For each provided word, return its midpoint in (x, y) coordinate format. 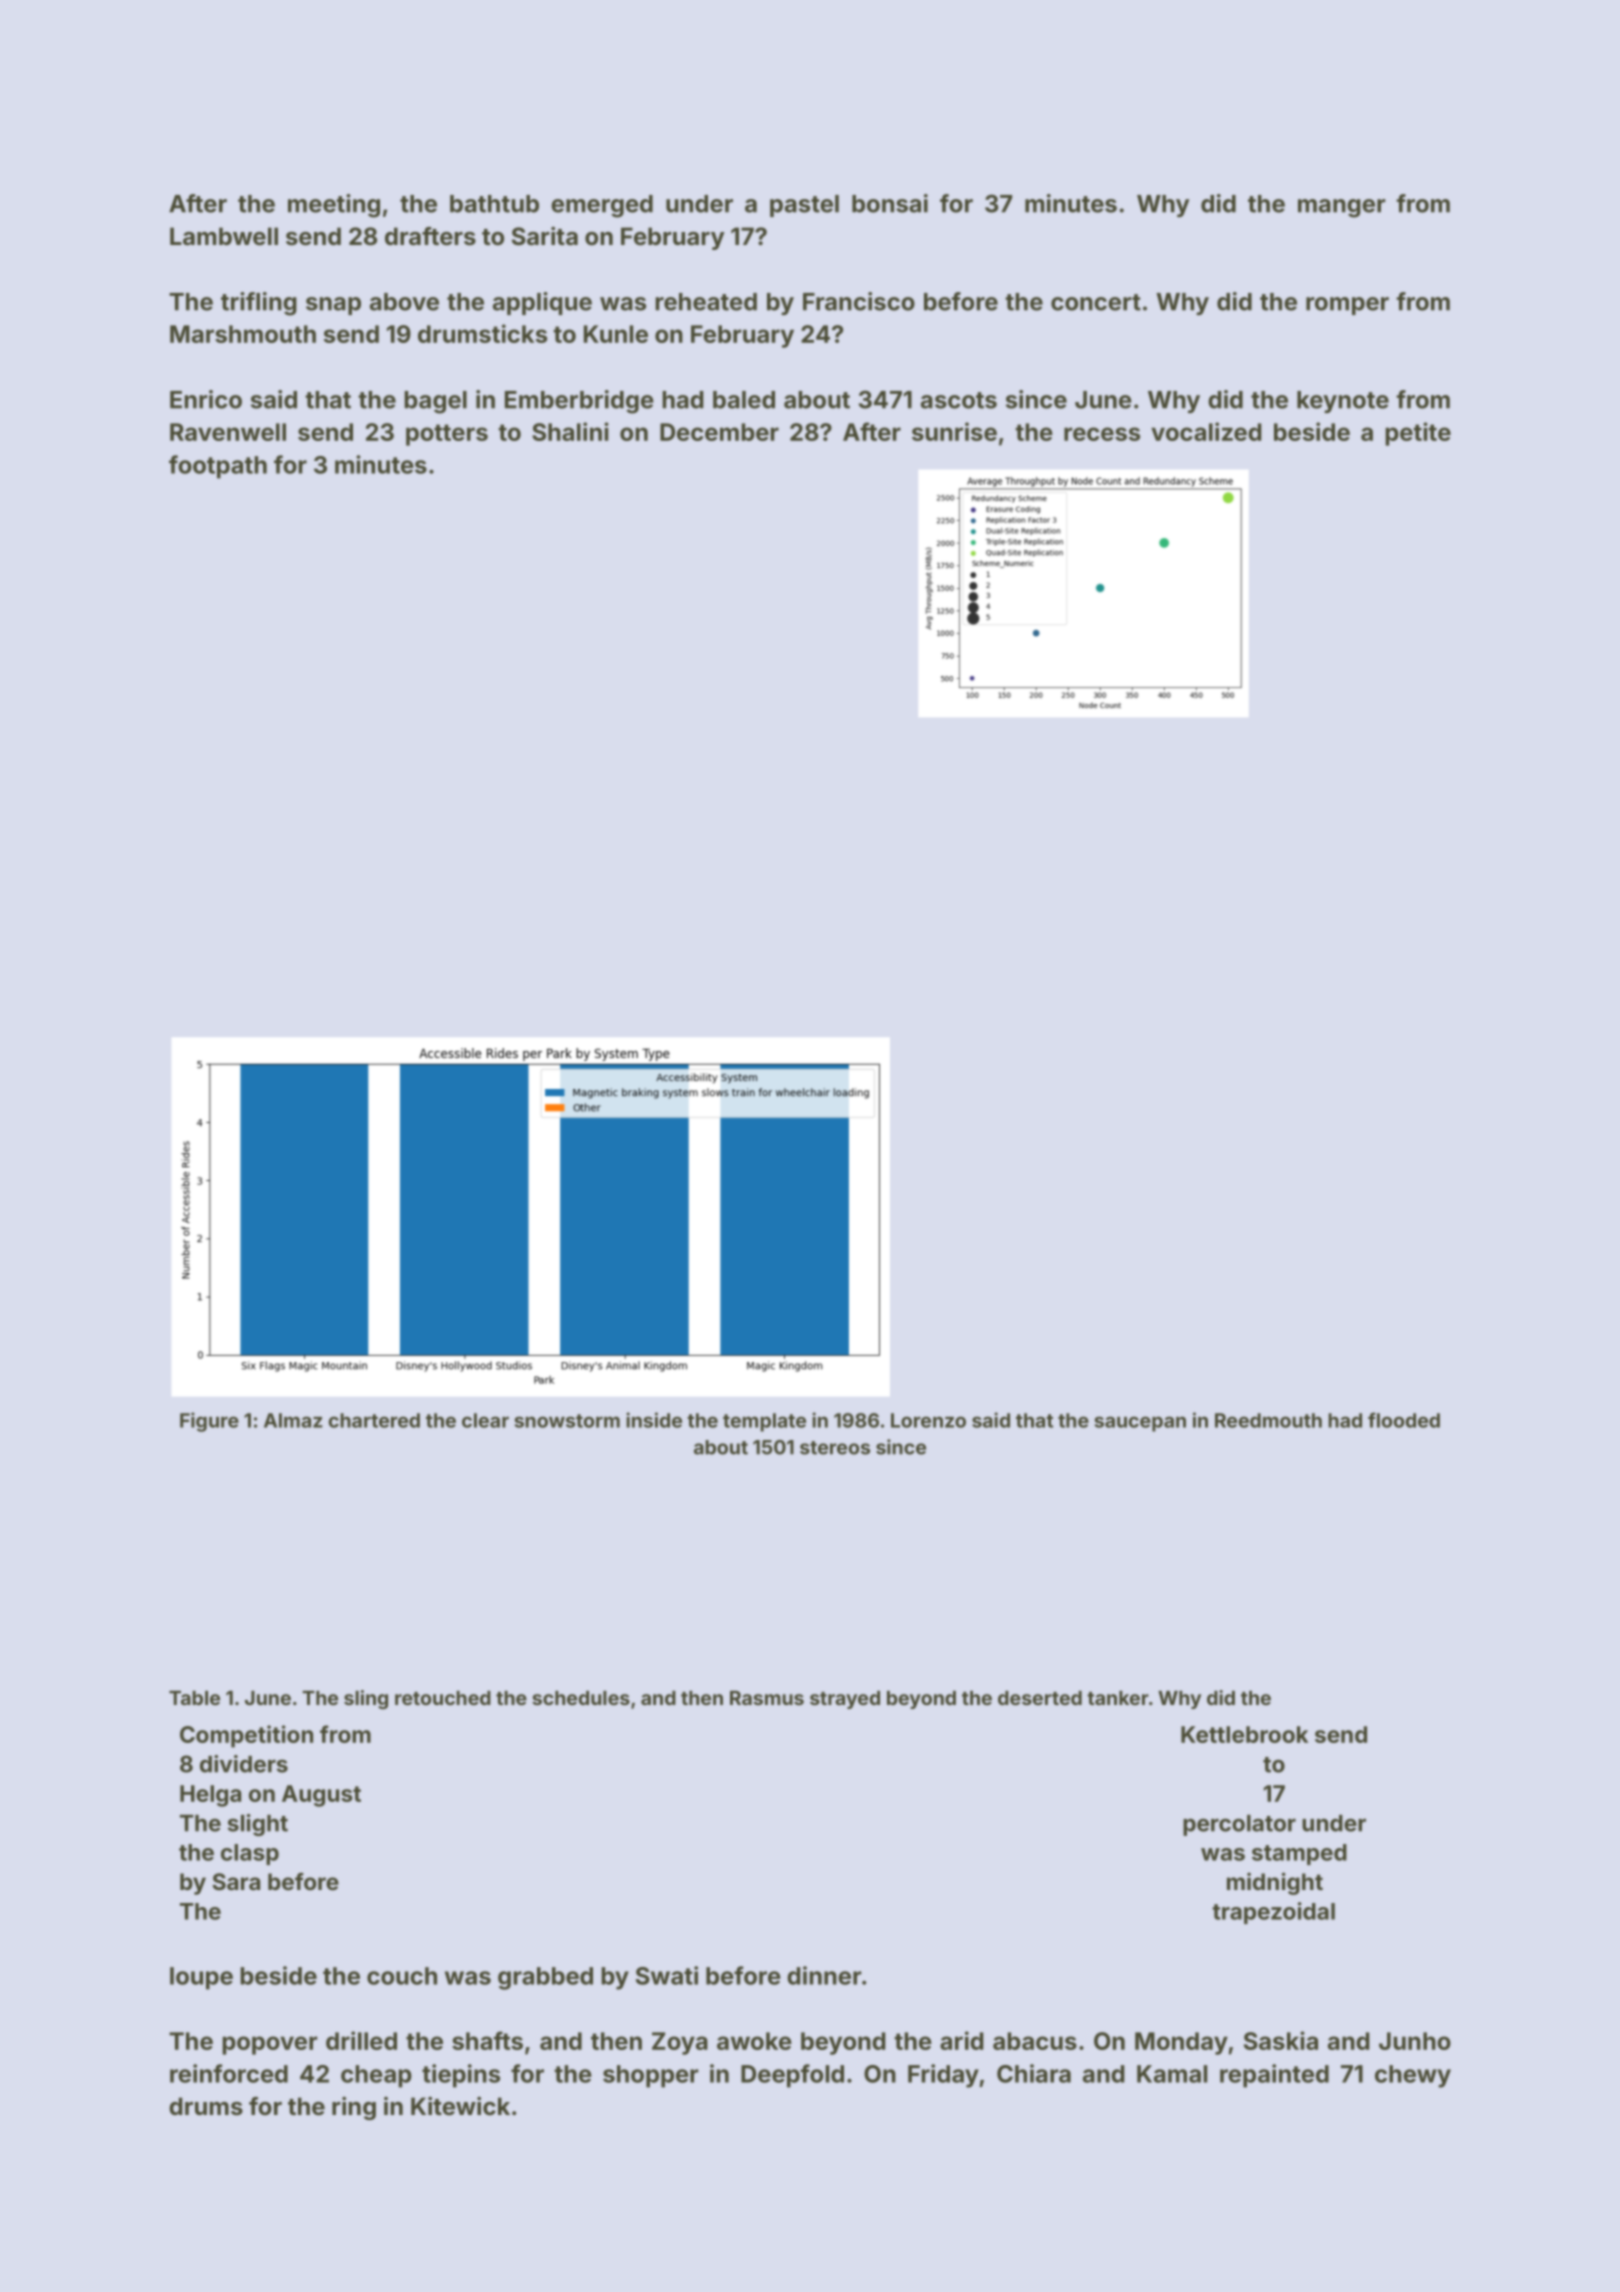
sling (366, 1699)
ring (354, 2108)
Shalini (570, 431)
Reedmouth (1268, 1420)
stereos (835, 1448)
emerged (602, 206)
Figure (209, 1422)
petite (1418, 434)
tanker (1118, 1698)
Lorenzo (928, 1420)
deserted (1040, 1698)
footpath (218, 467)
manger (1342, 208)
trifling (259, 304)
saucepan (1140, 1424)
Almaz (293, 1420)
